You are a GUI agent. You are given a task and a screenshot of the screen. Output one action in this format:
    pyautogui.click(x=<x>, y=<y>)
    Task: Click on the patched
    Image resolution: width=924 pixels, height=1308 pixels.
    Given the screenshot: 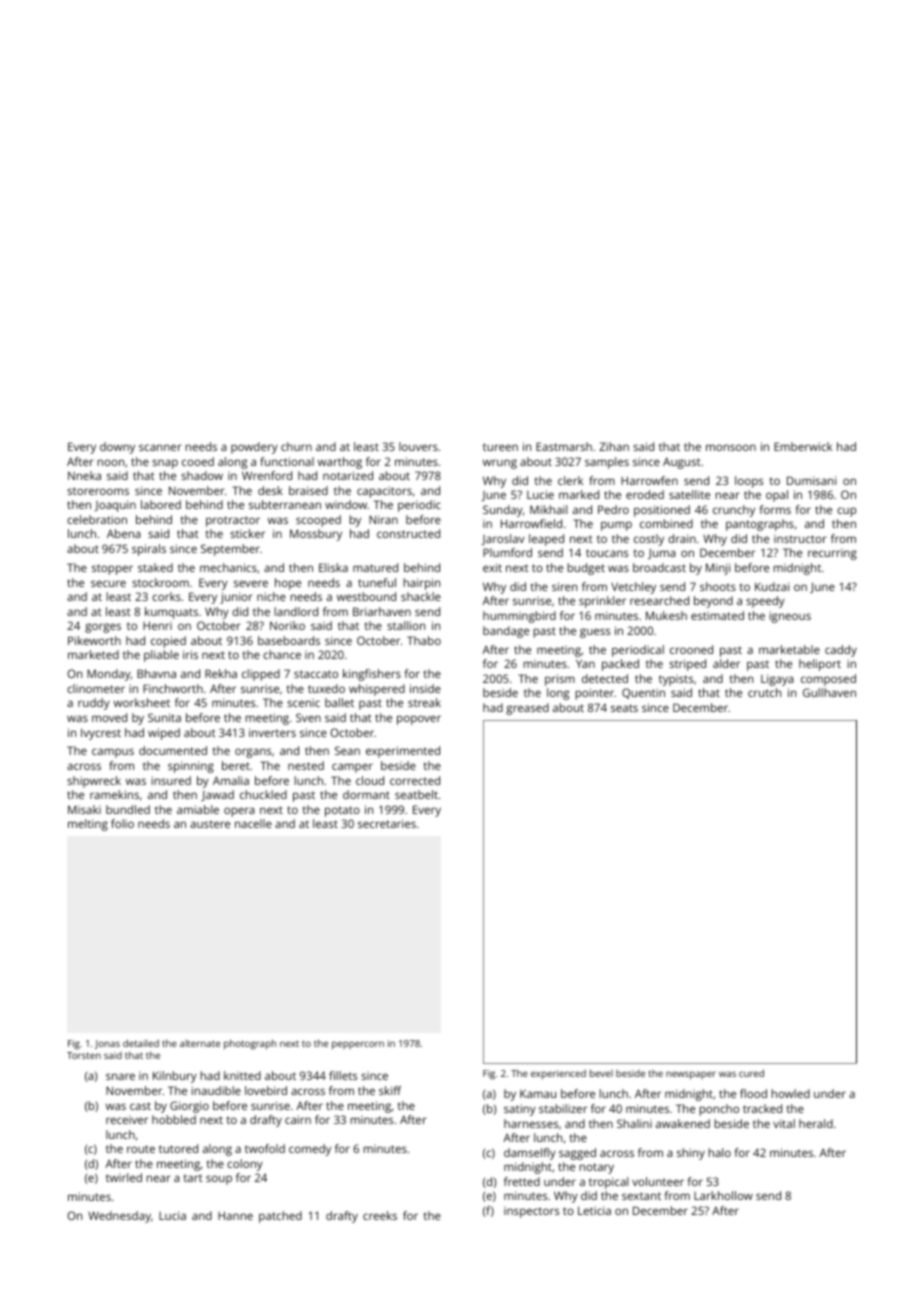 What is the action you would take?
    pyautogui.click(x=280, y=1217)
